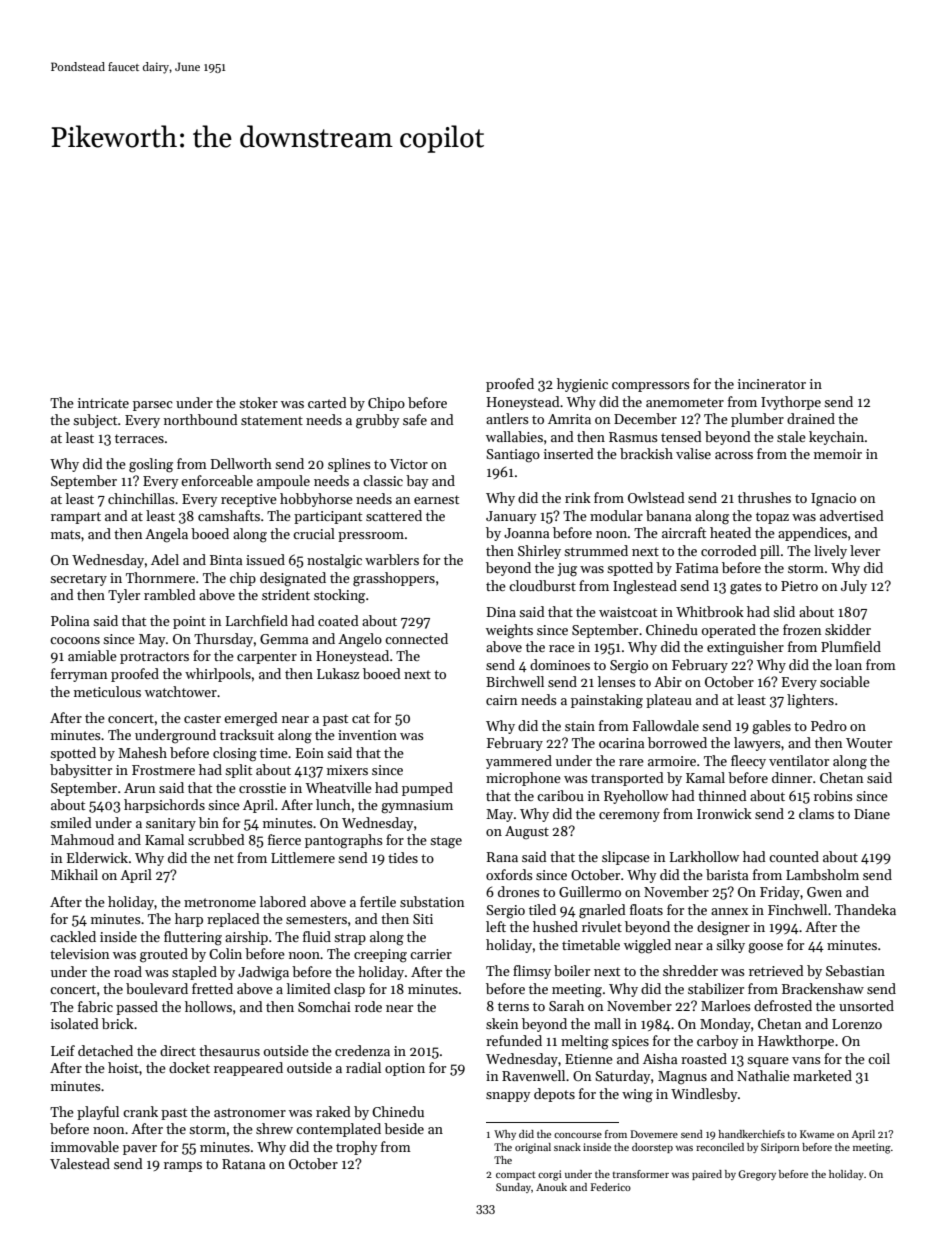 The width and height of the image is (952, 1233). Describe the element at coordinates (646, 909) in the image. I see `floats` at that location.
